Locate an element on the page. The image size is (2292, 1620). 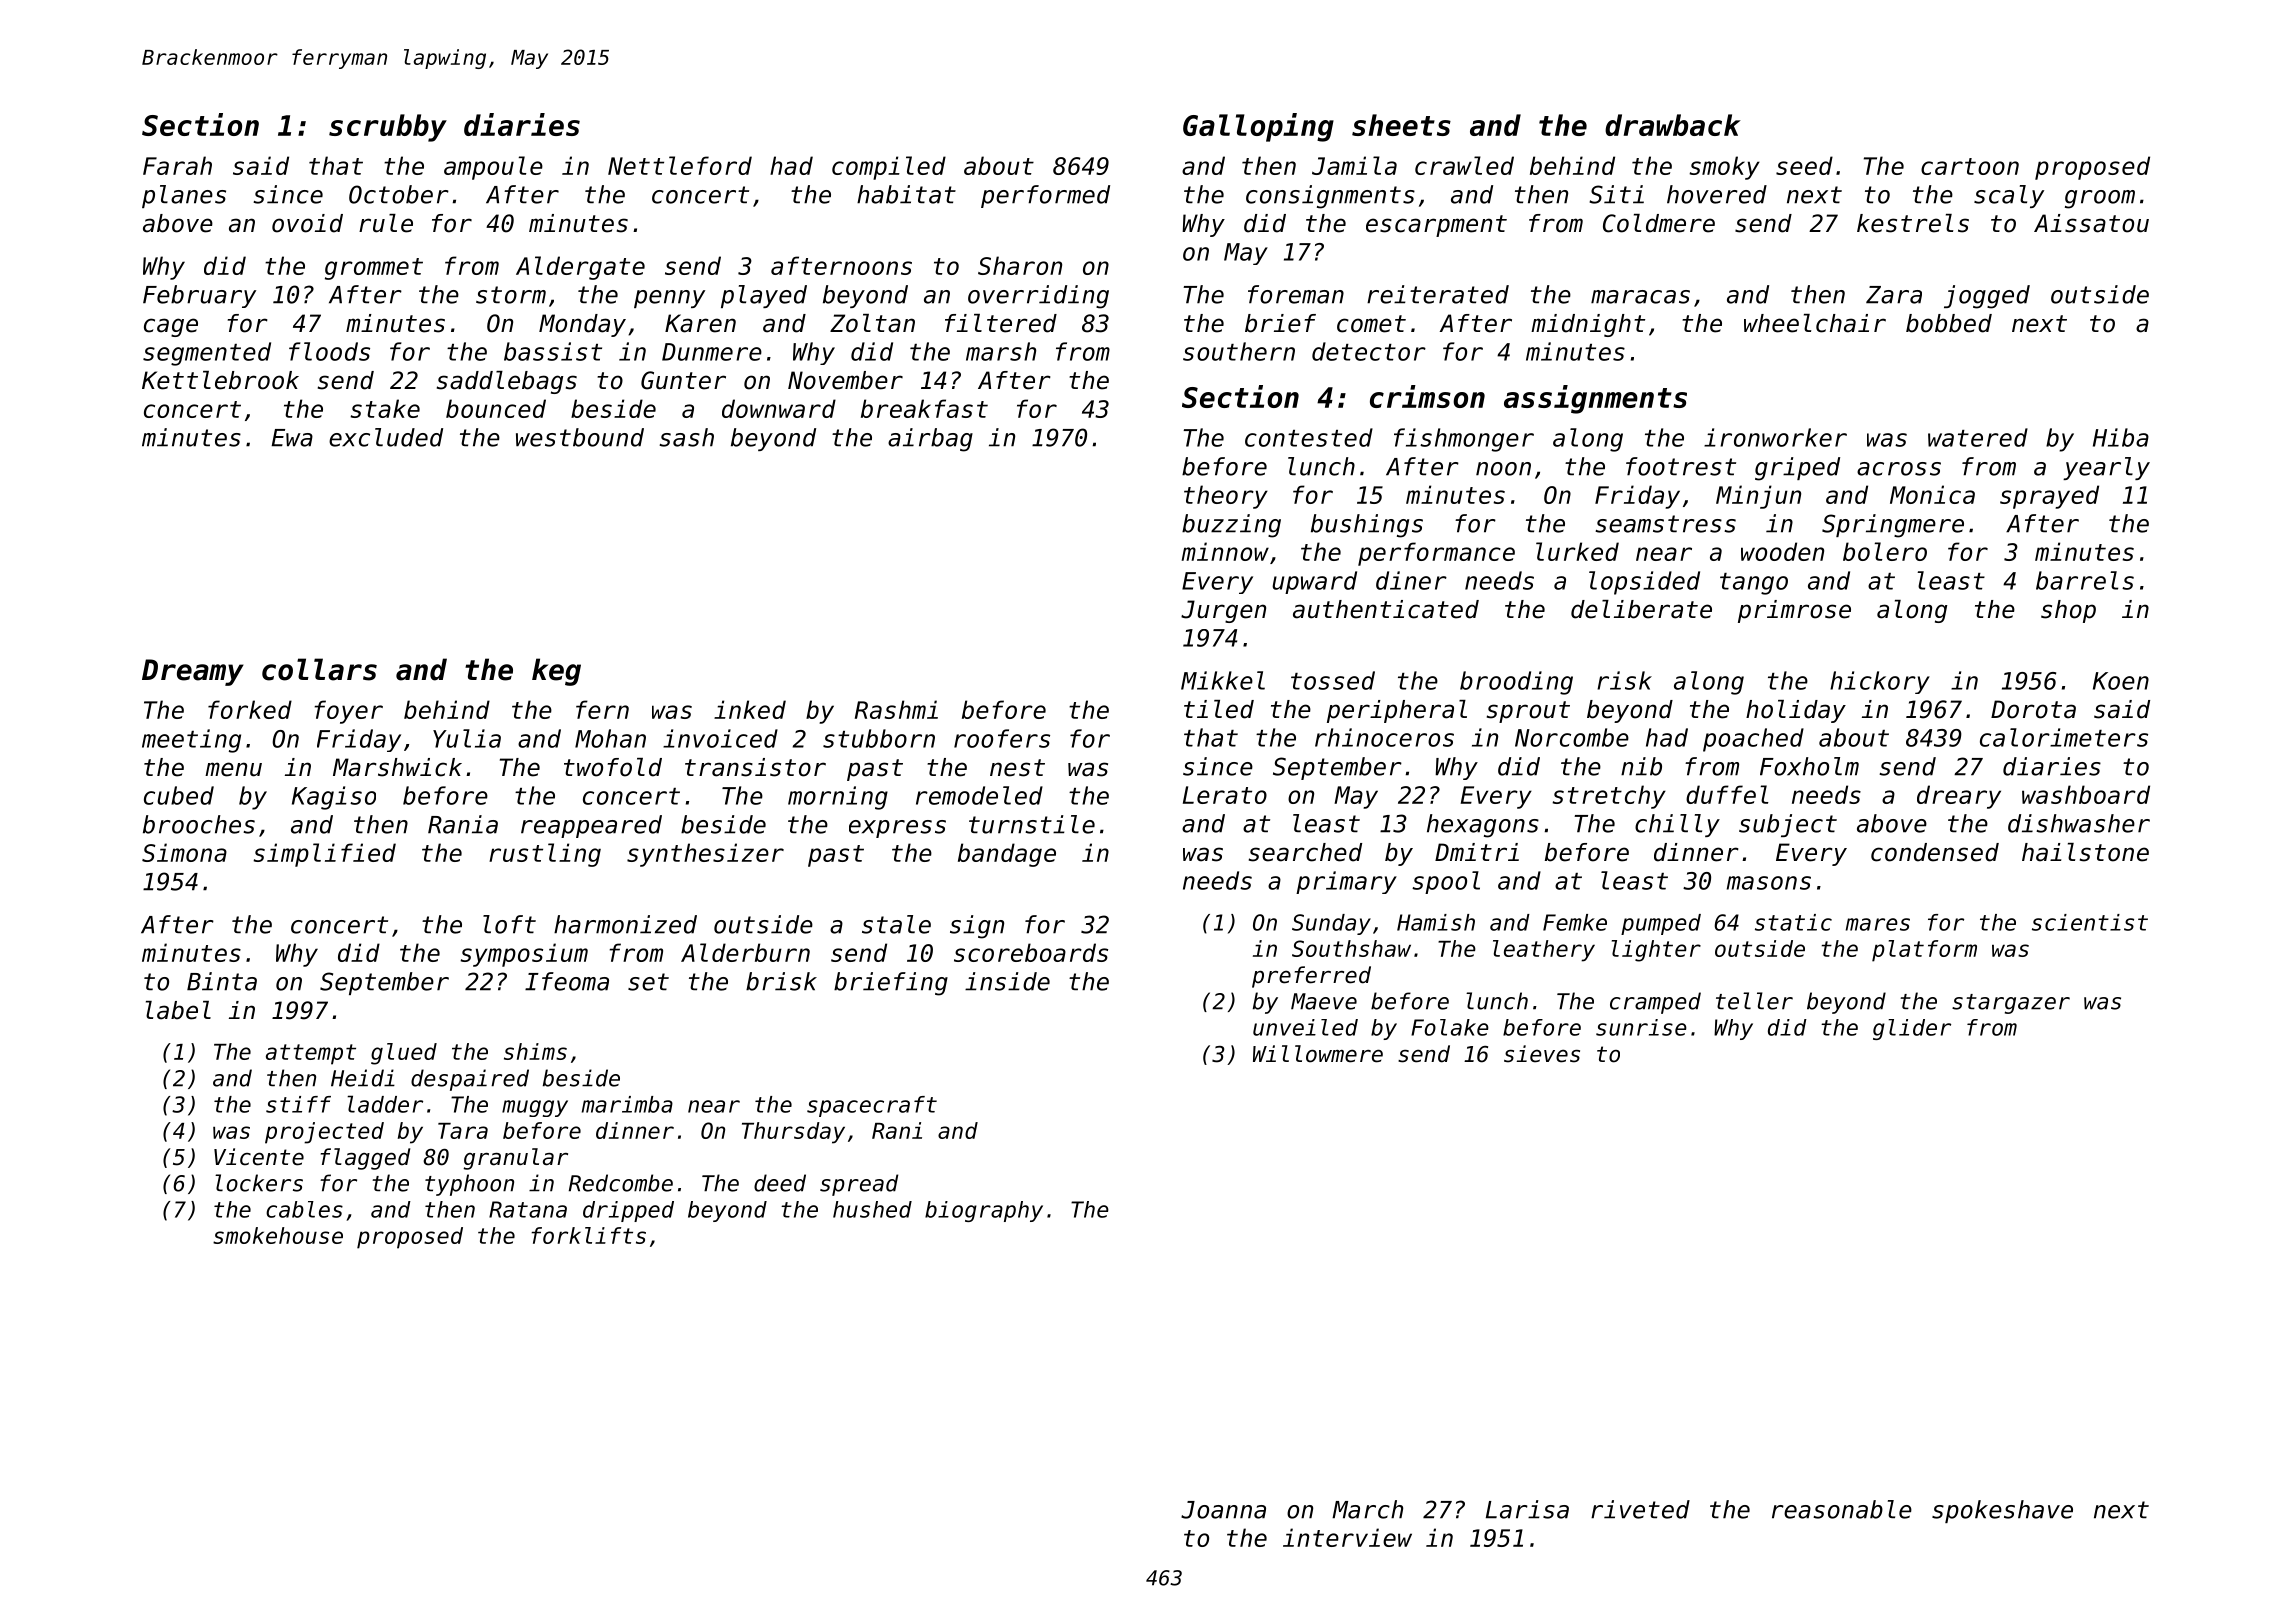
Joanna is located at coordinates (1223, 1510).
